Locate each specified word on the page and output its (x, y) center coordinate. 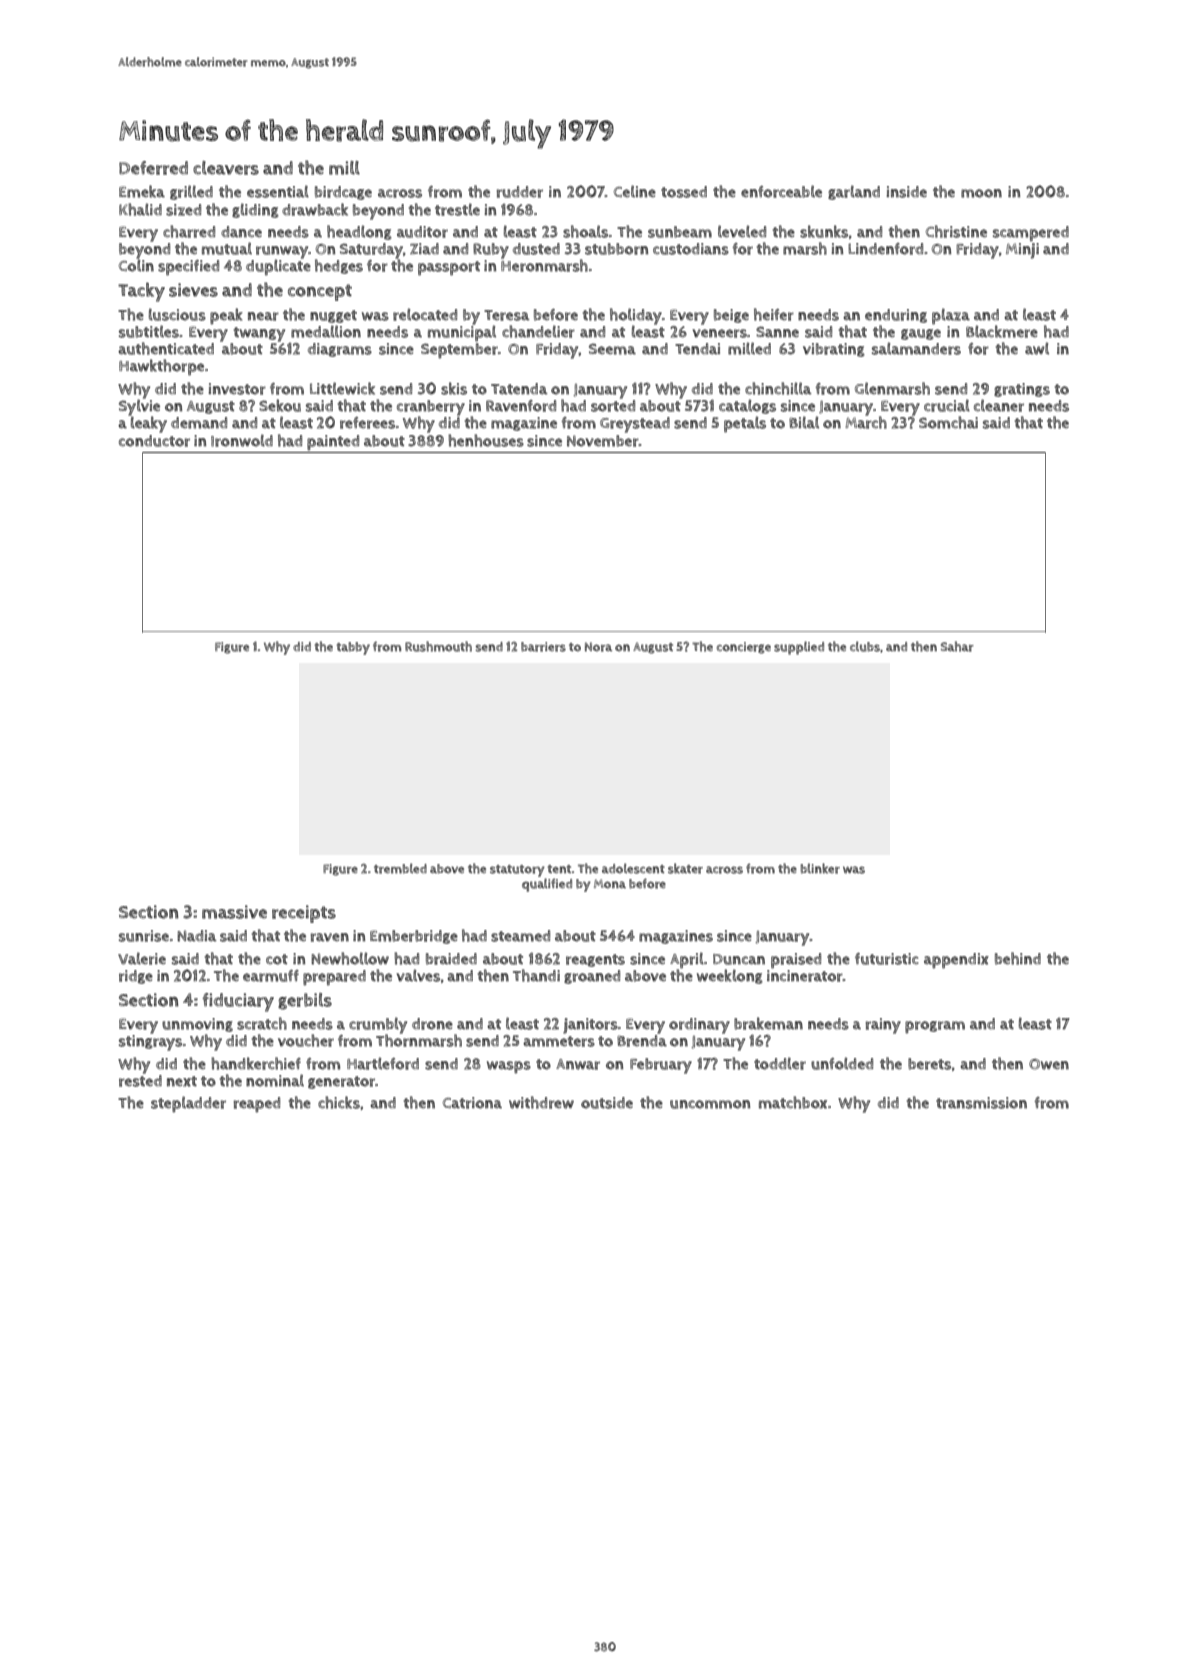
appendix (956, 961)
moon (981, 193)
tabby (353, 648)
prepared (334, 978)
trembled (400, 868)
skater (685, 868)
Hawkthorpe (161, 367)
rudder (520, 192)
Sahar (957, 646)
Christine (956, 231)
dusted (536, 249)
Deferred (153, 168)
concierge (744, 648)
